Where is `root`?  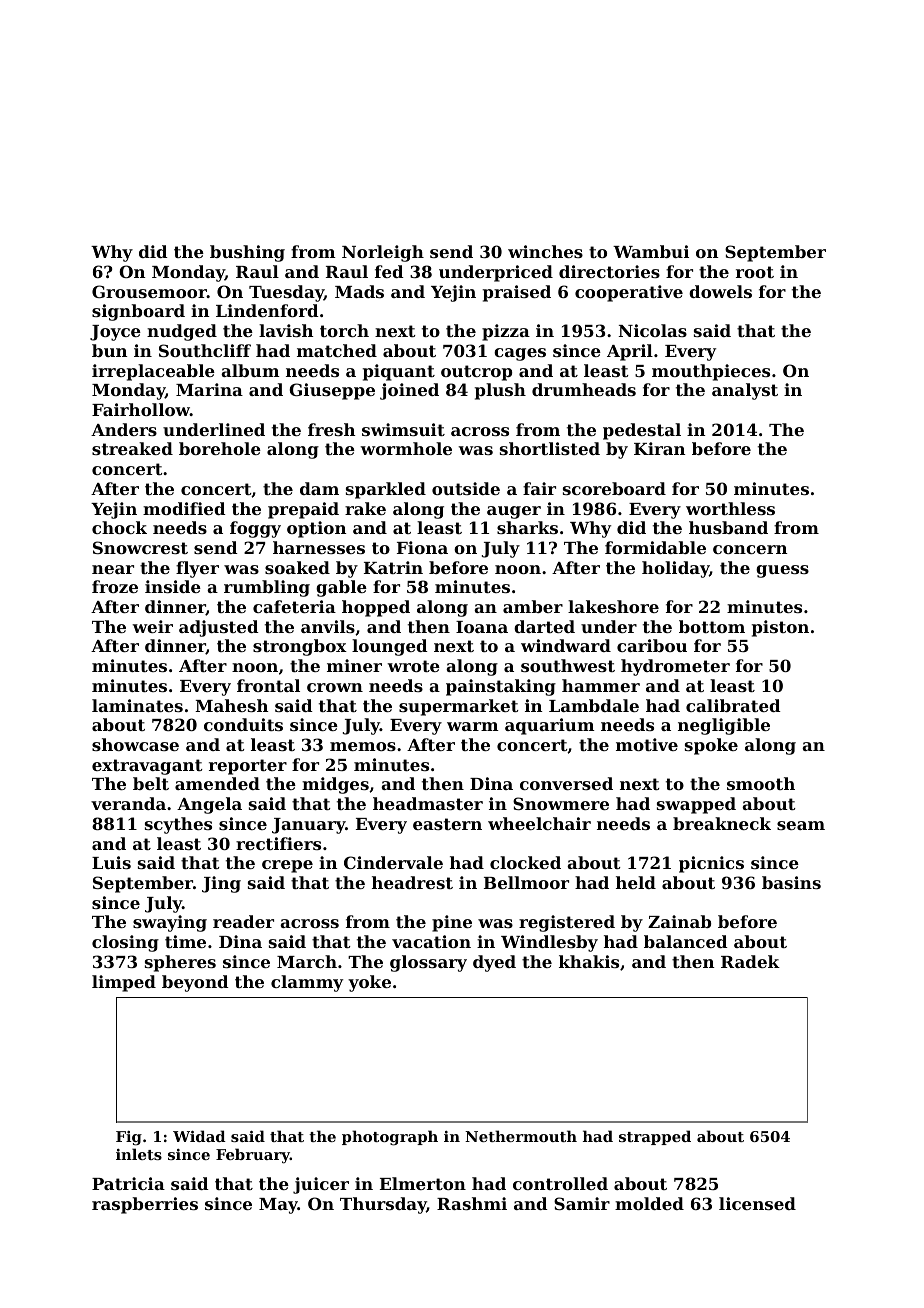
root is located at coordinates (755, 272).
